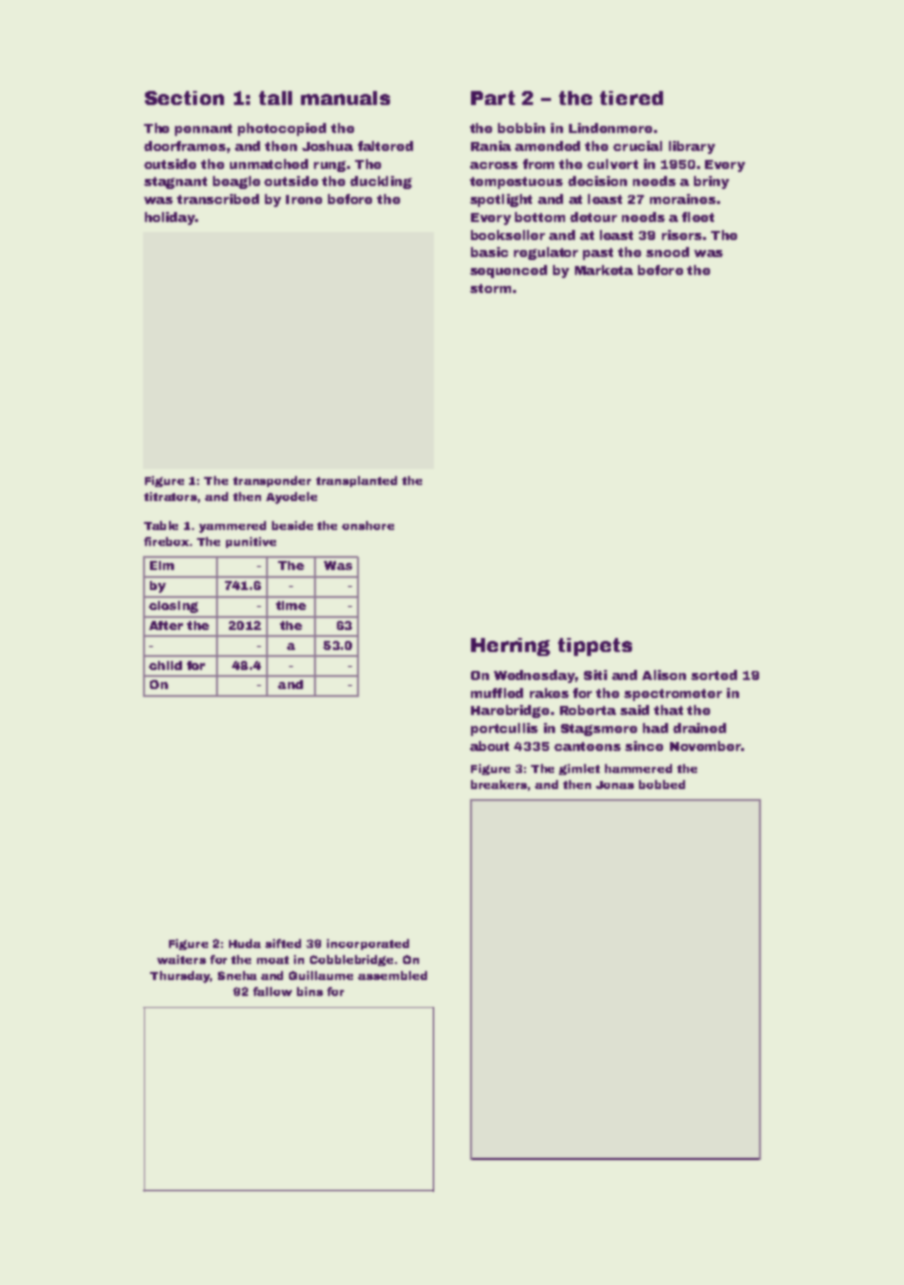 This screenshot has width=904, height=1285. I want to click on library, so click(692, 147).
